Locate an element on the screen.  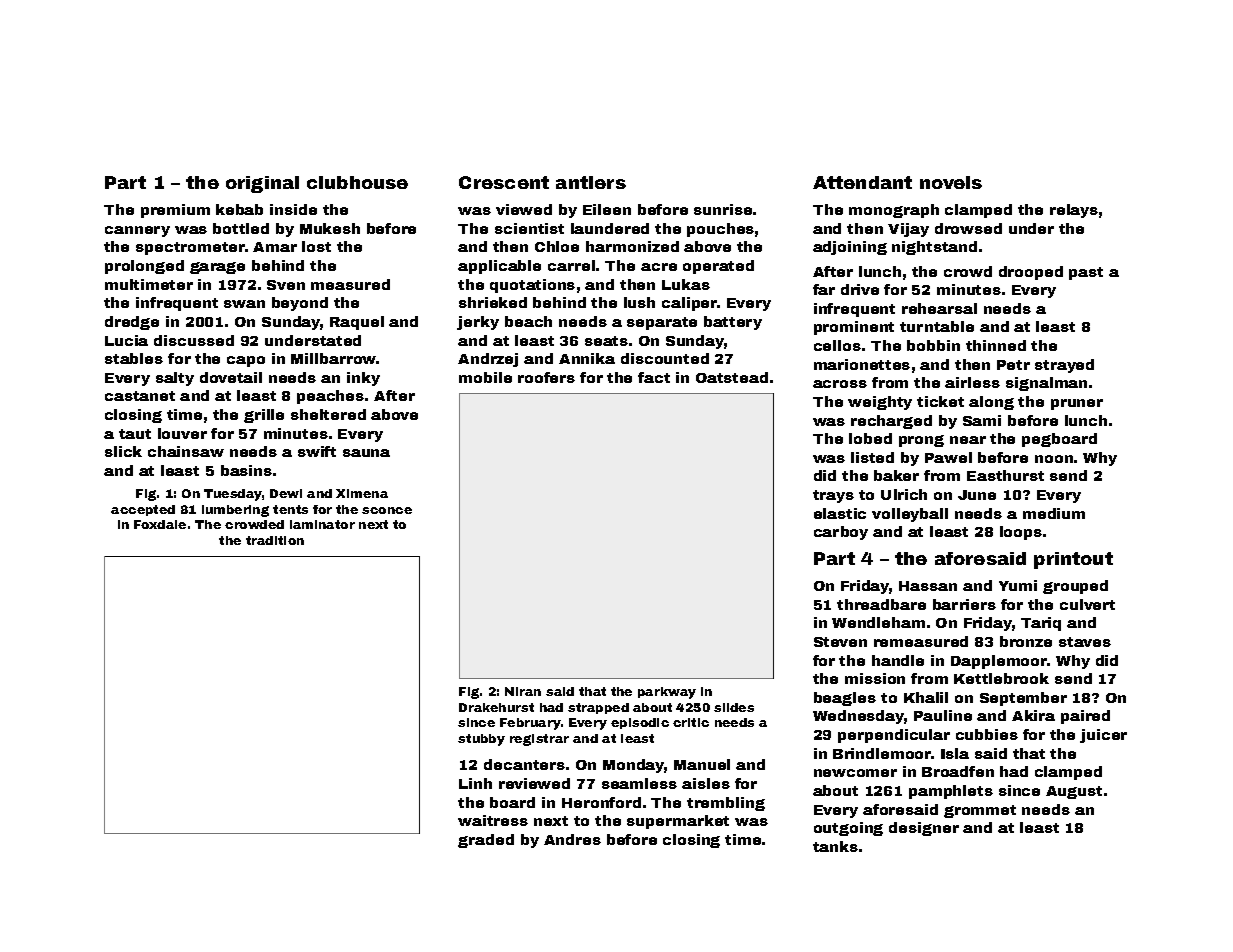
Crescent is located at coordinates (504, 182).
